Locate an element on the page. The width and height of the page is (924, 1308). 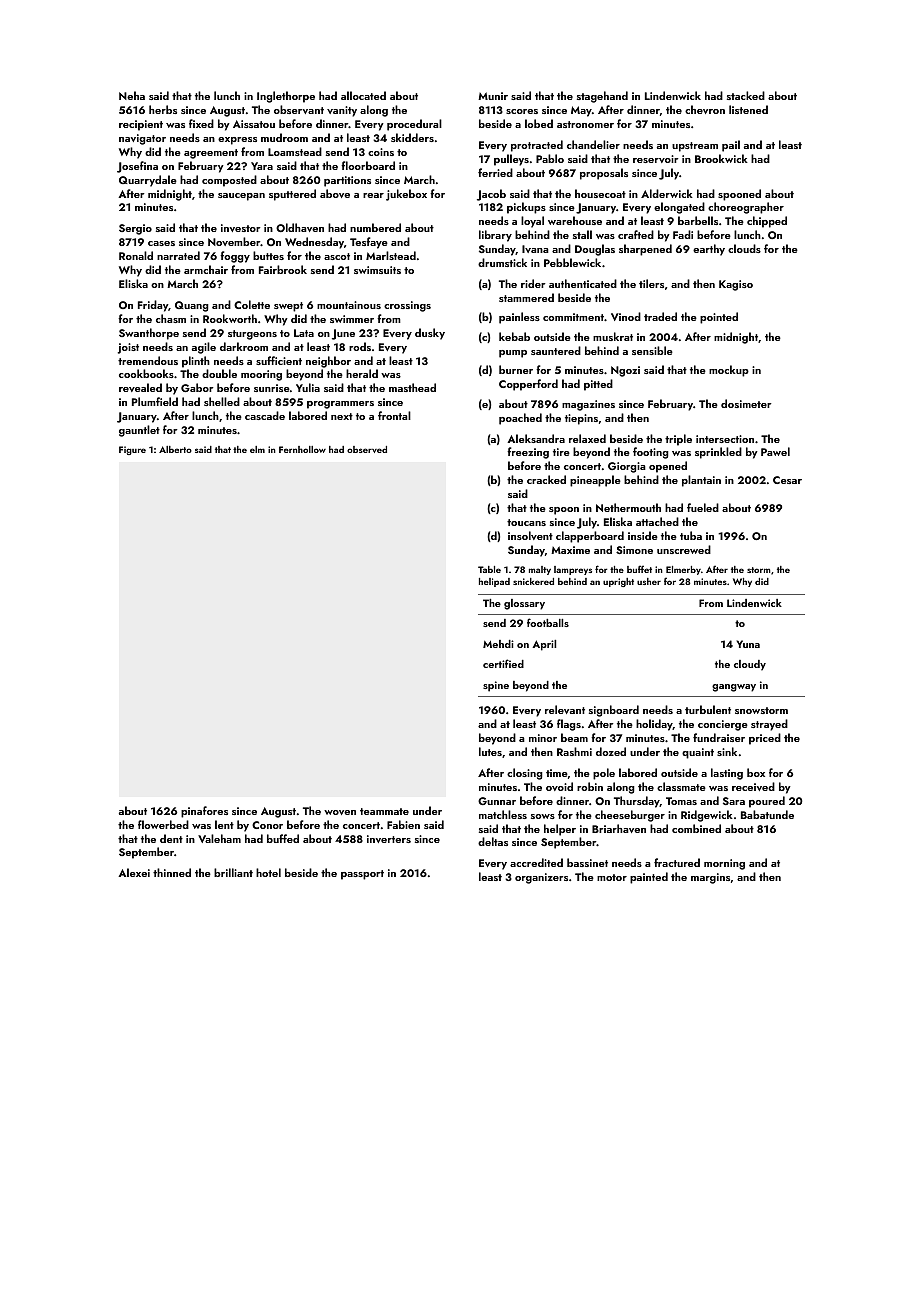
pail is located at coordinates (731, 146).
